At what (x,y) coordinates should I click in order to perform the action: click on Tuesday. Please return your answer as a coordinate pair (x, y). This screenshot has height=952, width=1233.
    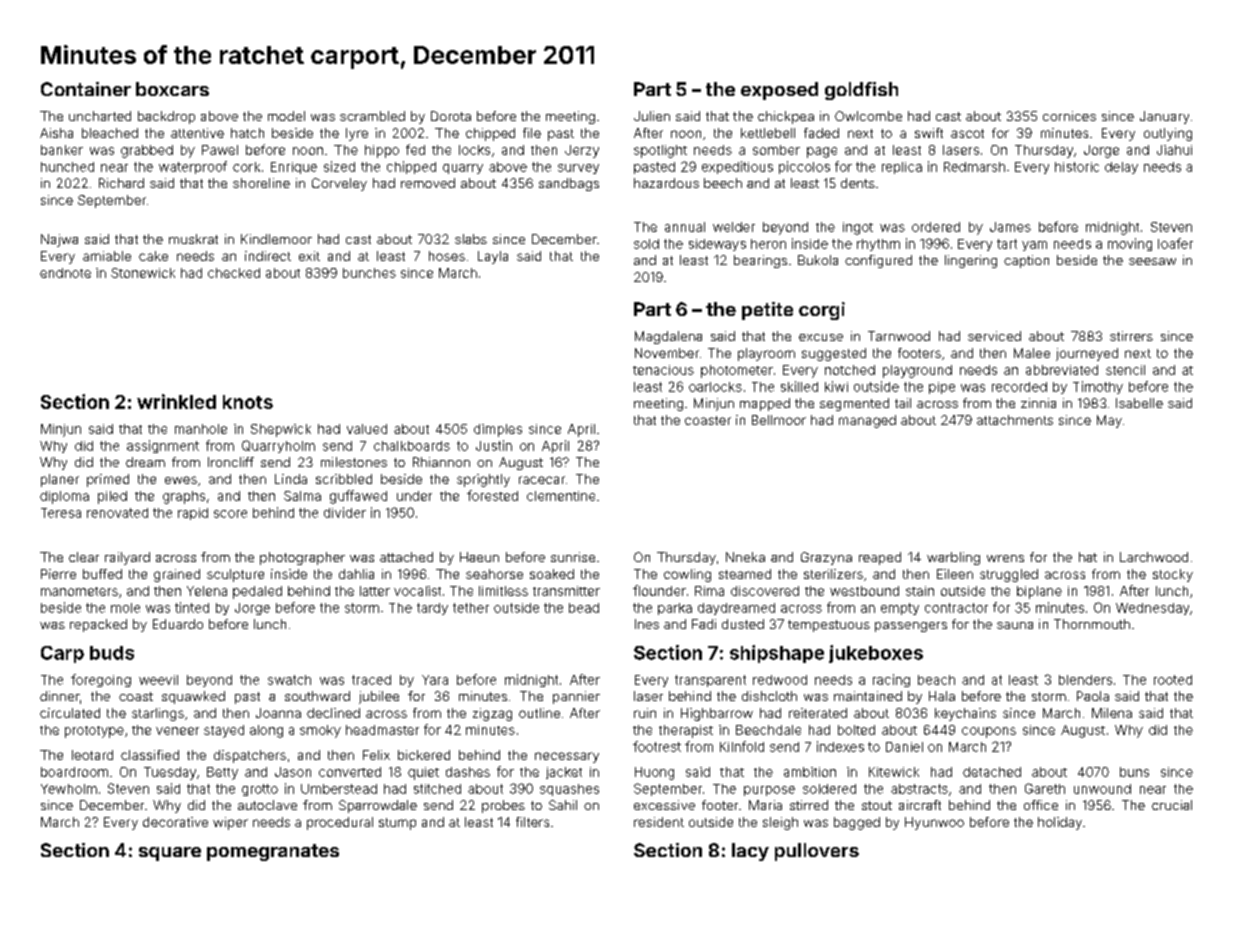
    Looking at the image, I should click on (170, 773).
